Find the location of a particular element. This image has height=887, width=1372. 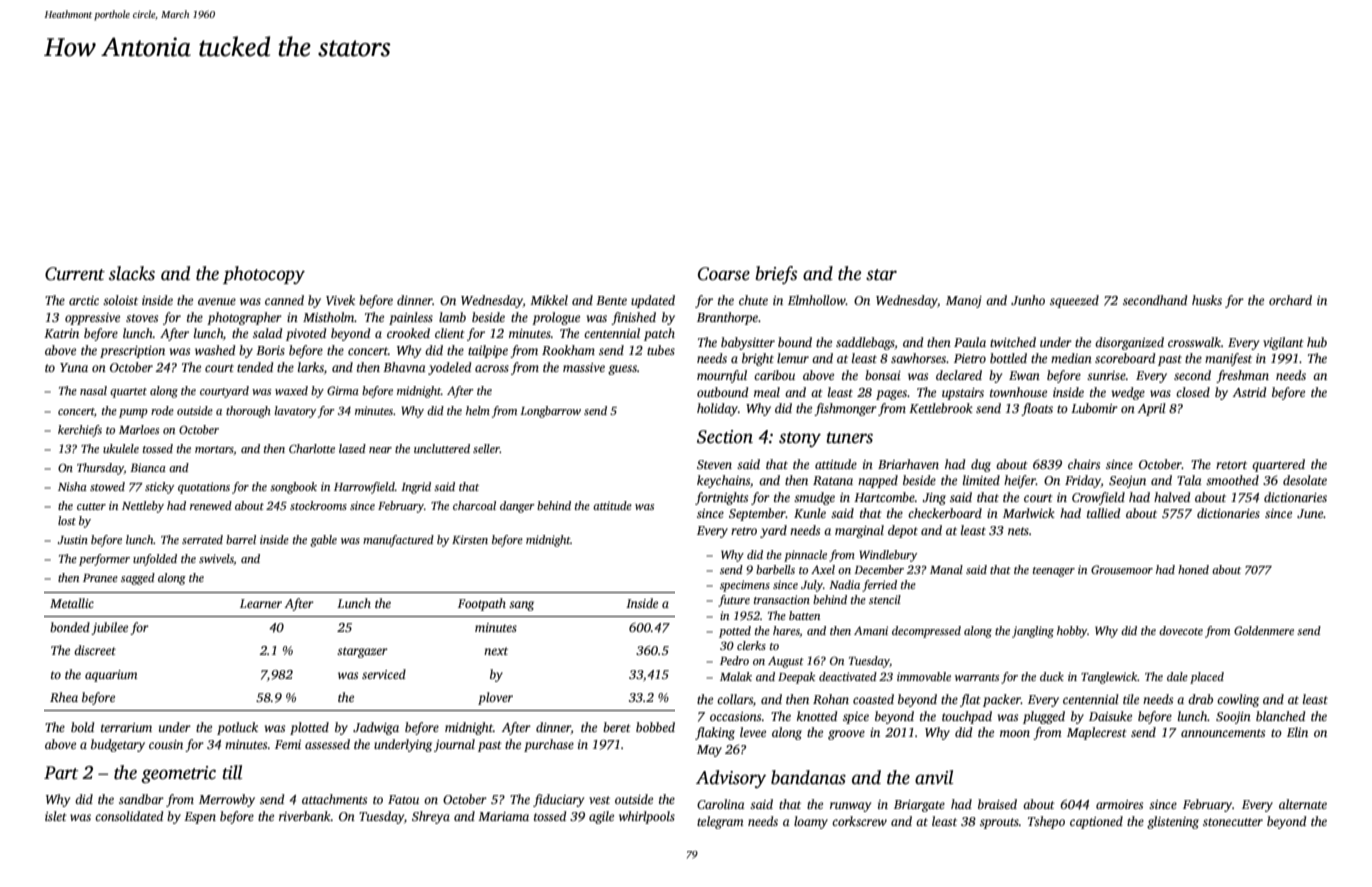

decompressed is located at coordinates (926, 632).
